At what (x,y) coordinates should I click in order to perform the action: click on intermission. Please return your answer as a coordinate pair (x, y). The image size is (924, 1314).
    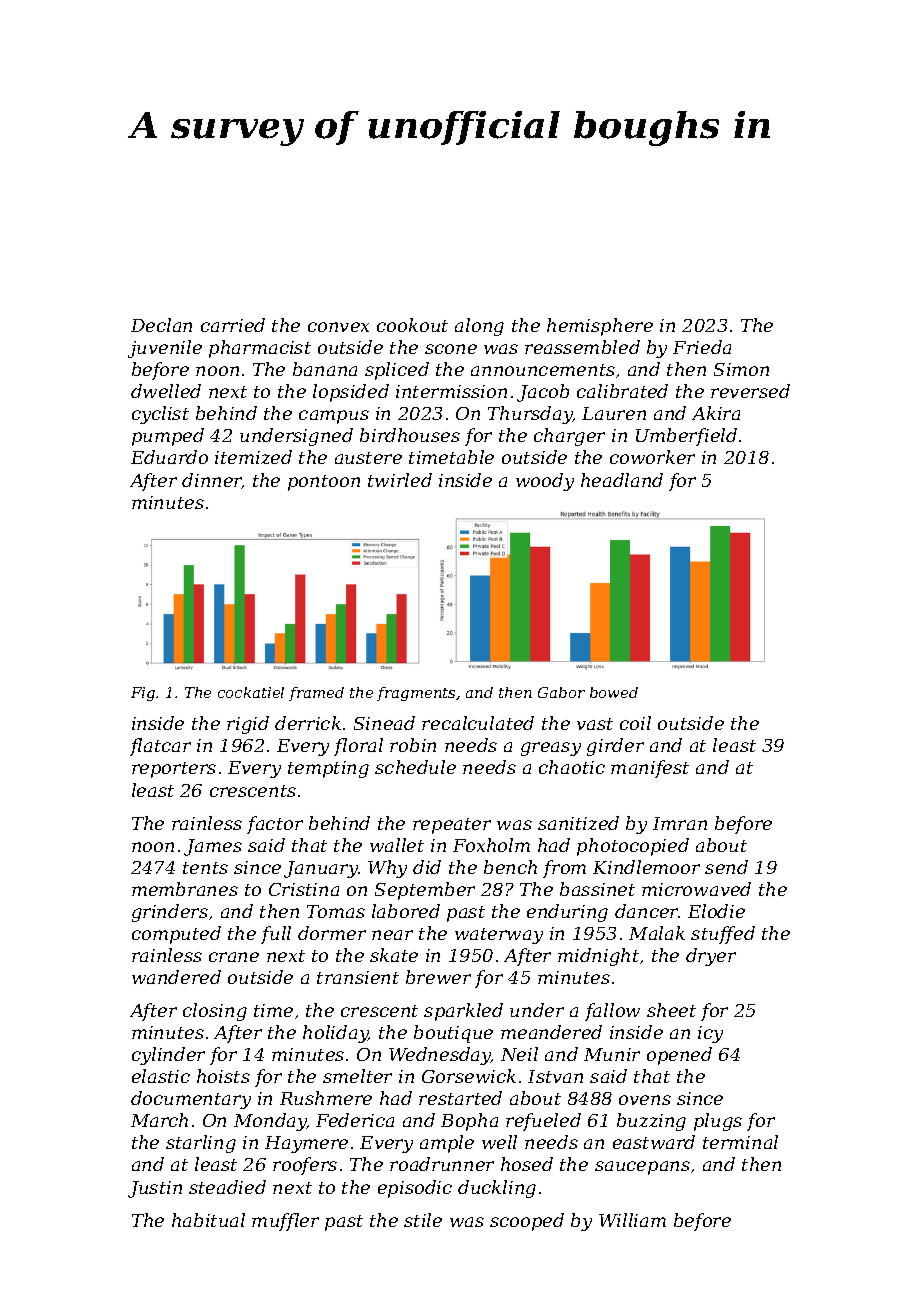
    Looking at the image, I should click on (451, 391).
